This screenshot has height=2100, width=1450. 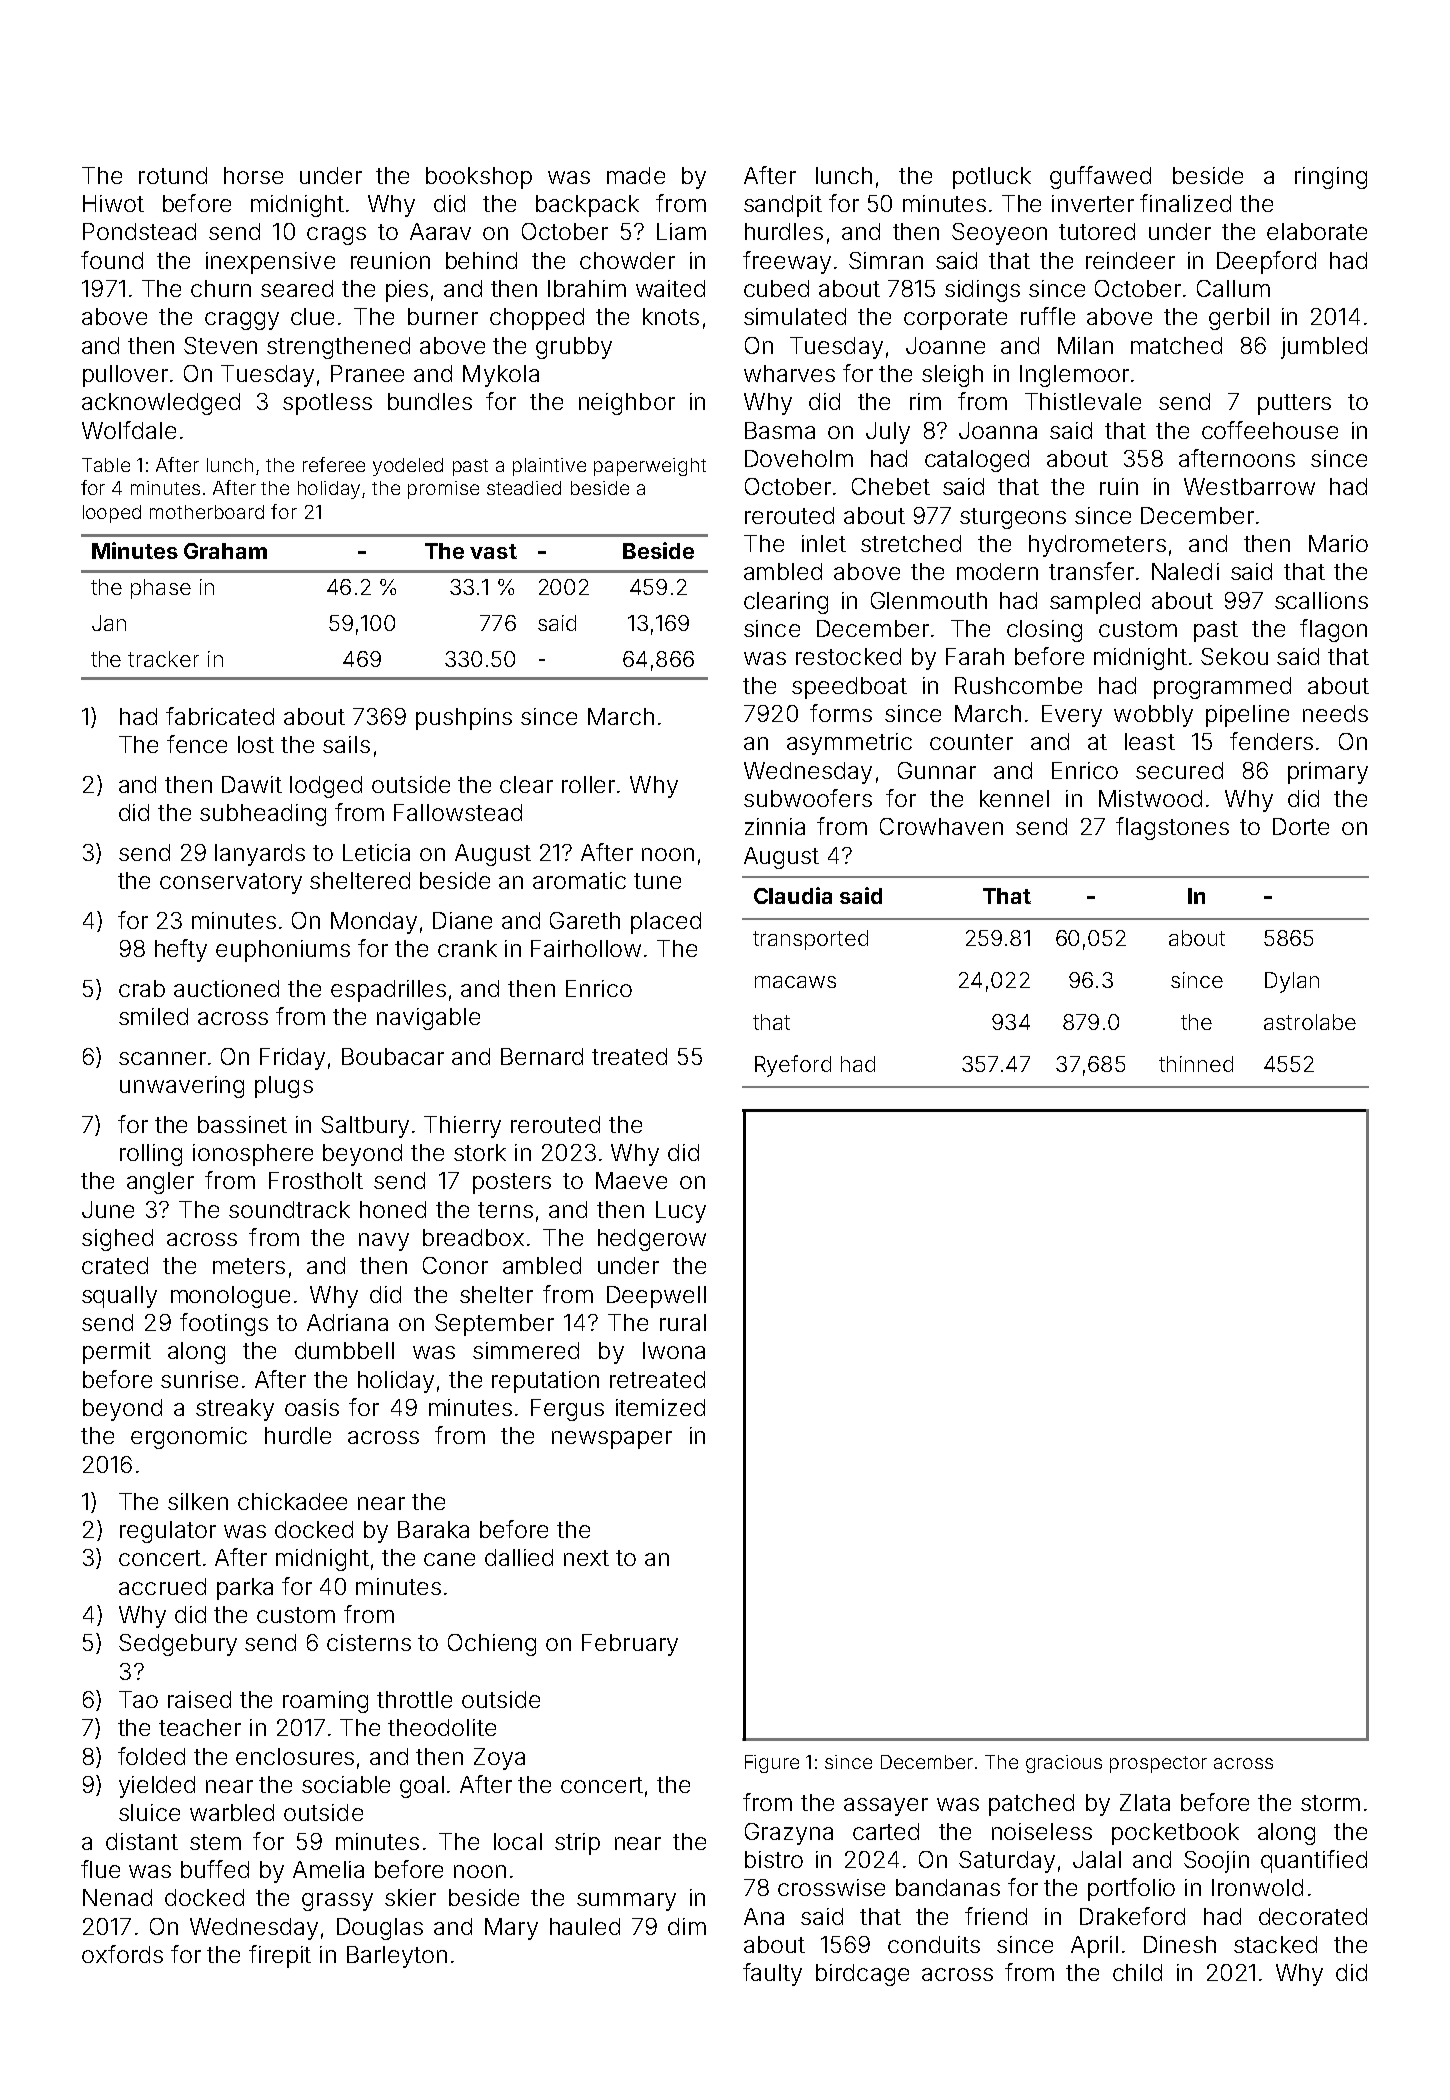 What do you see at coordinates (1048, 316) in the screenshot?
I see `ruffle` at bounding box center [1048, 316].
